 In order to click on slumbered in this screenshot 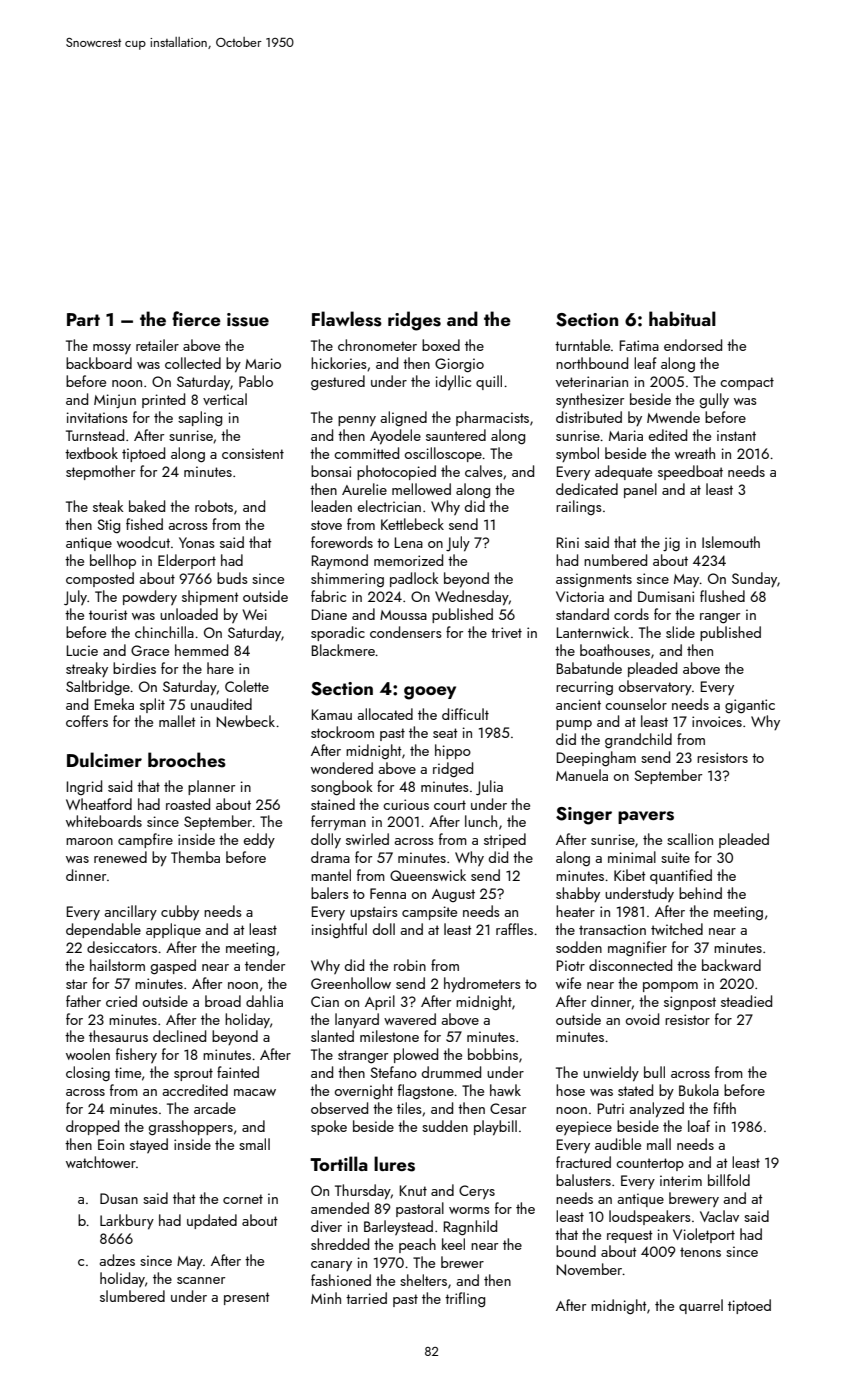, I will do `click(132, 1296)`.
